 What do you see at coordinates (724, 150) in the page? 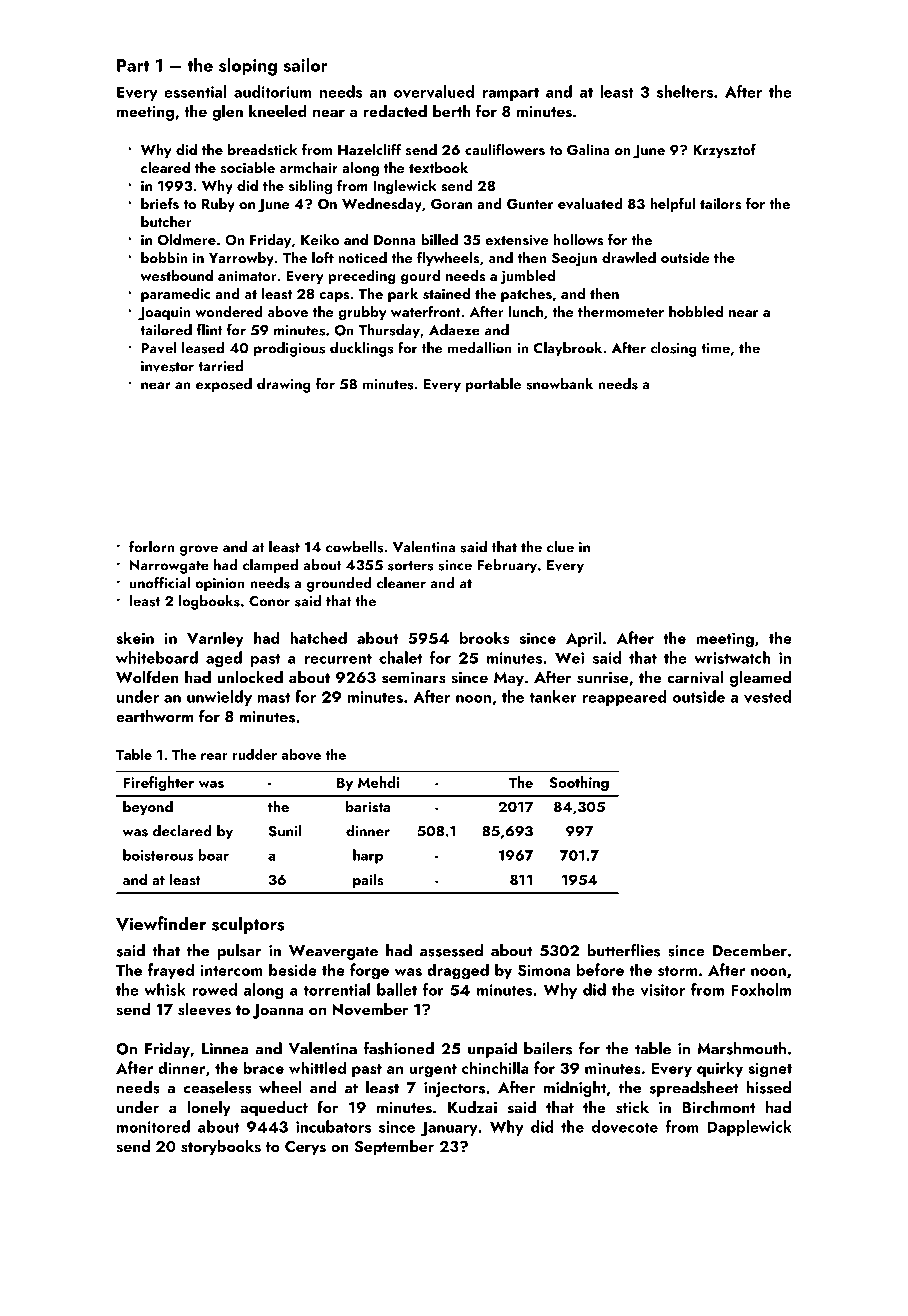
I see `Krzysztof` at bounding box center [724, 150].
